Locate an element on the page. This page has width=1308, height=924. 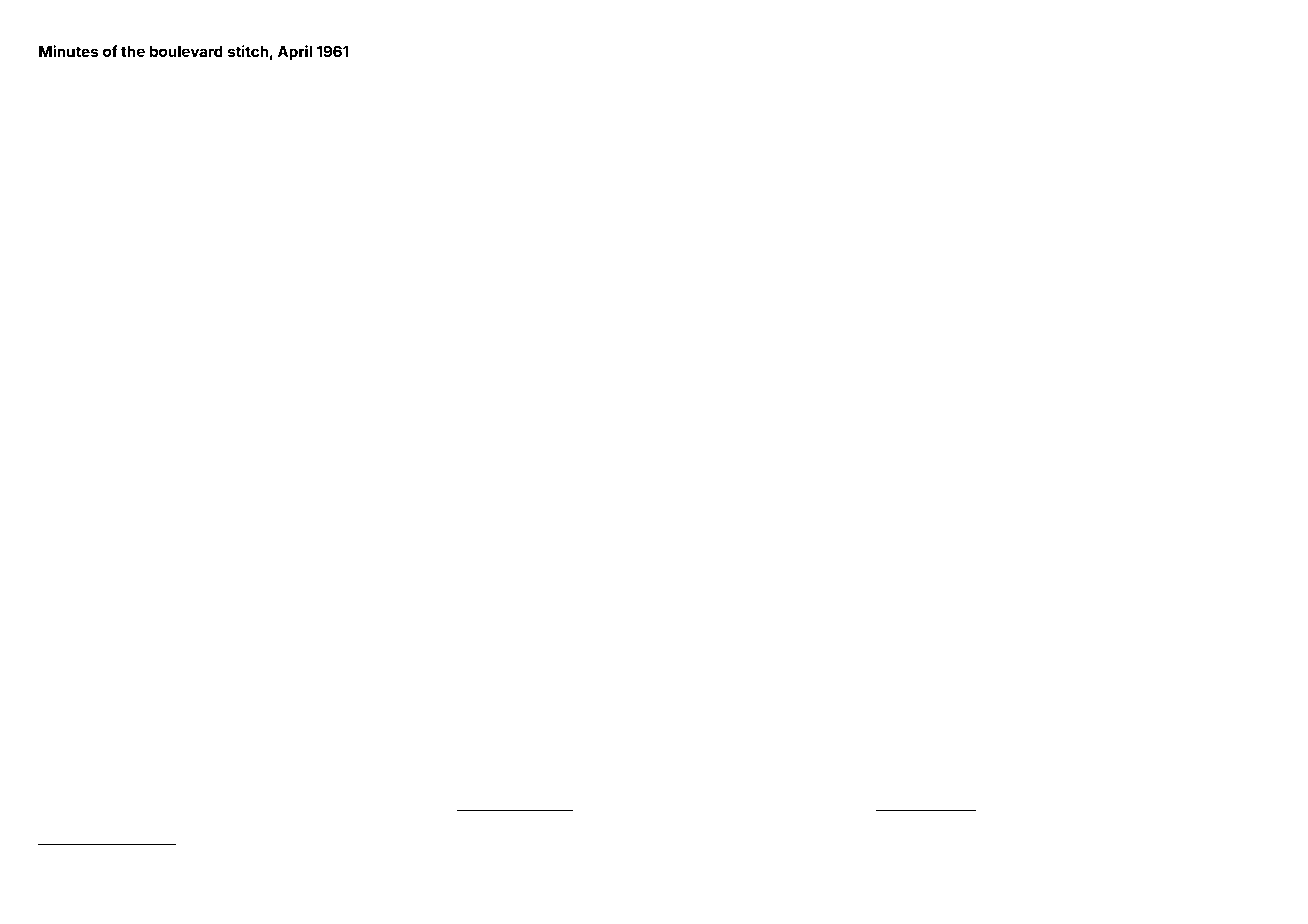
hound is located at coordinates (1053, 74).
